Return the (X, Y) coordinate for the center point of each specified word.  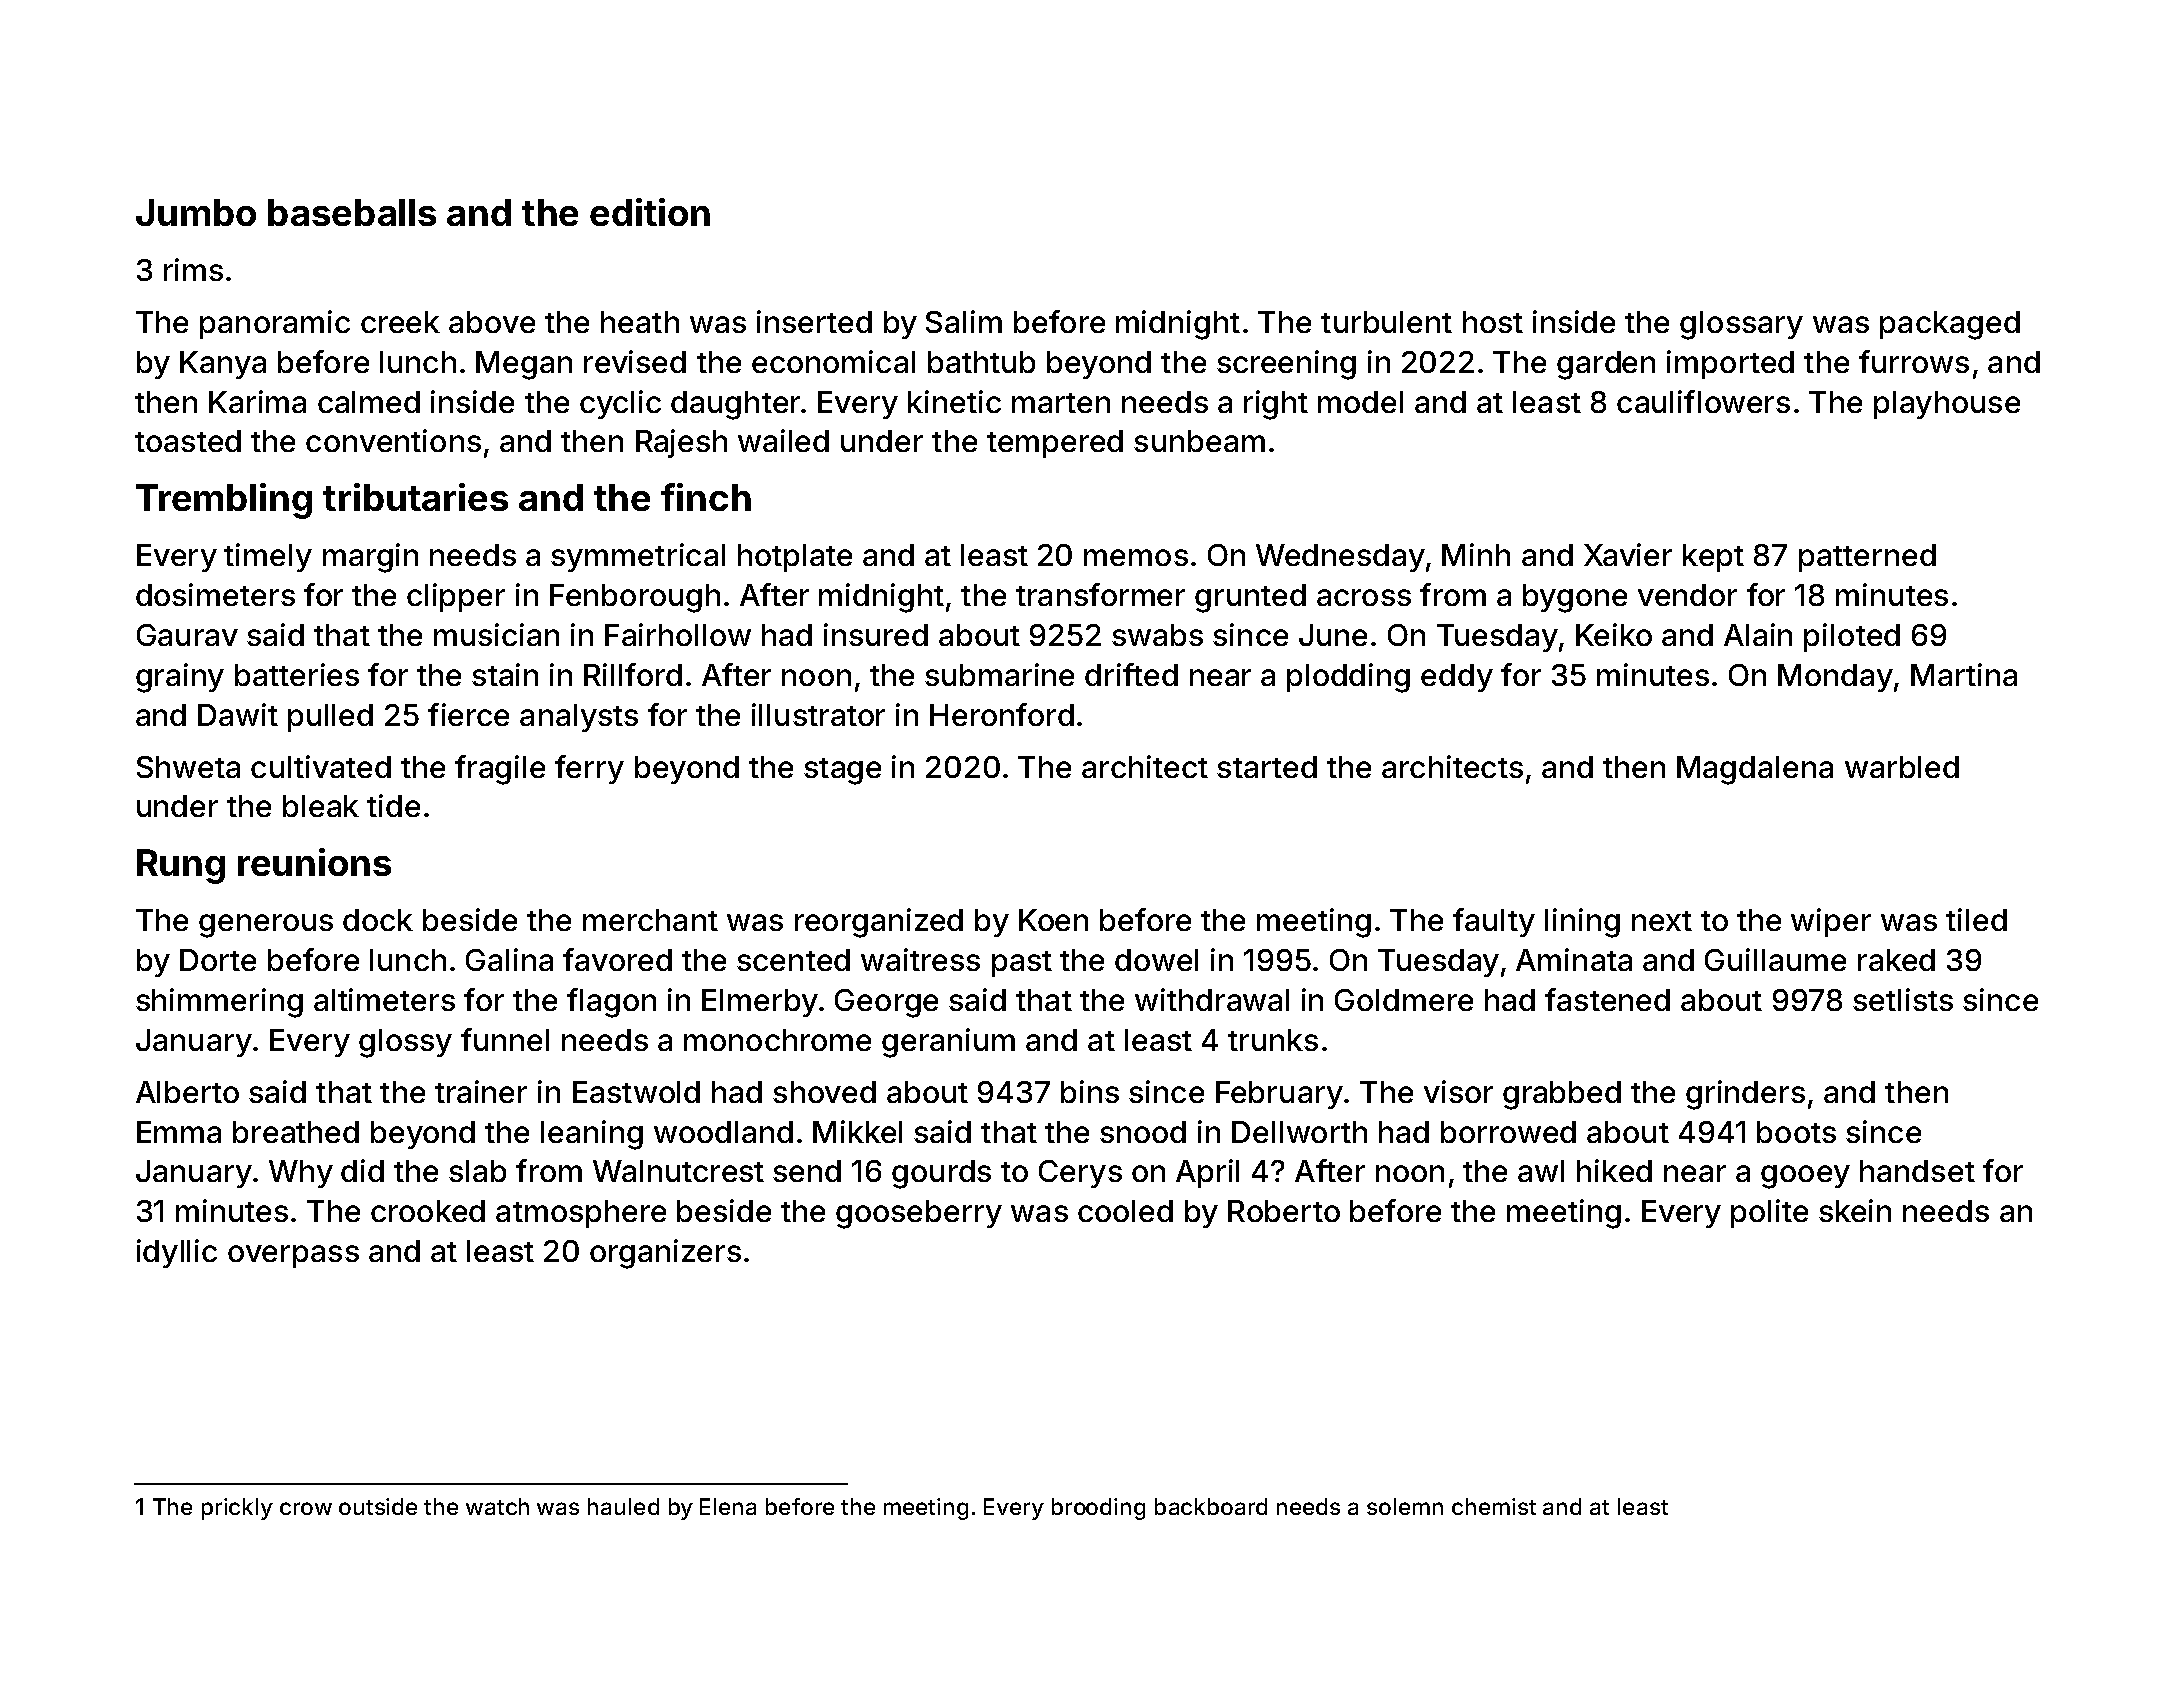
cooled (1125, 1211)
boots (1796, 1132)
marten (1061, 403)
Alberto (187, 1092)
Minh (1476, 554)
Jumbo (196, 212)
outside (378, 1506)
